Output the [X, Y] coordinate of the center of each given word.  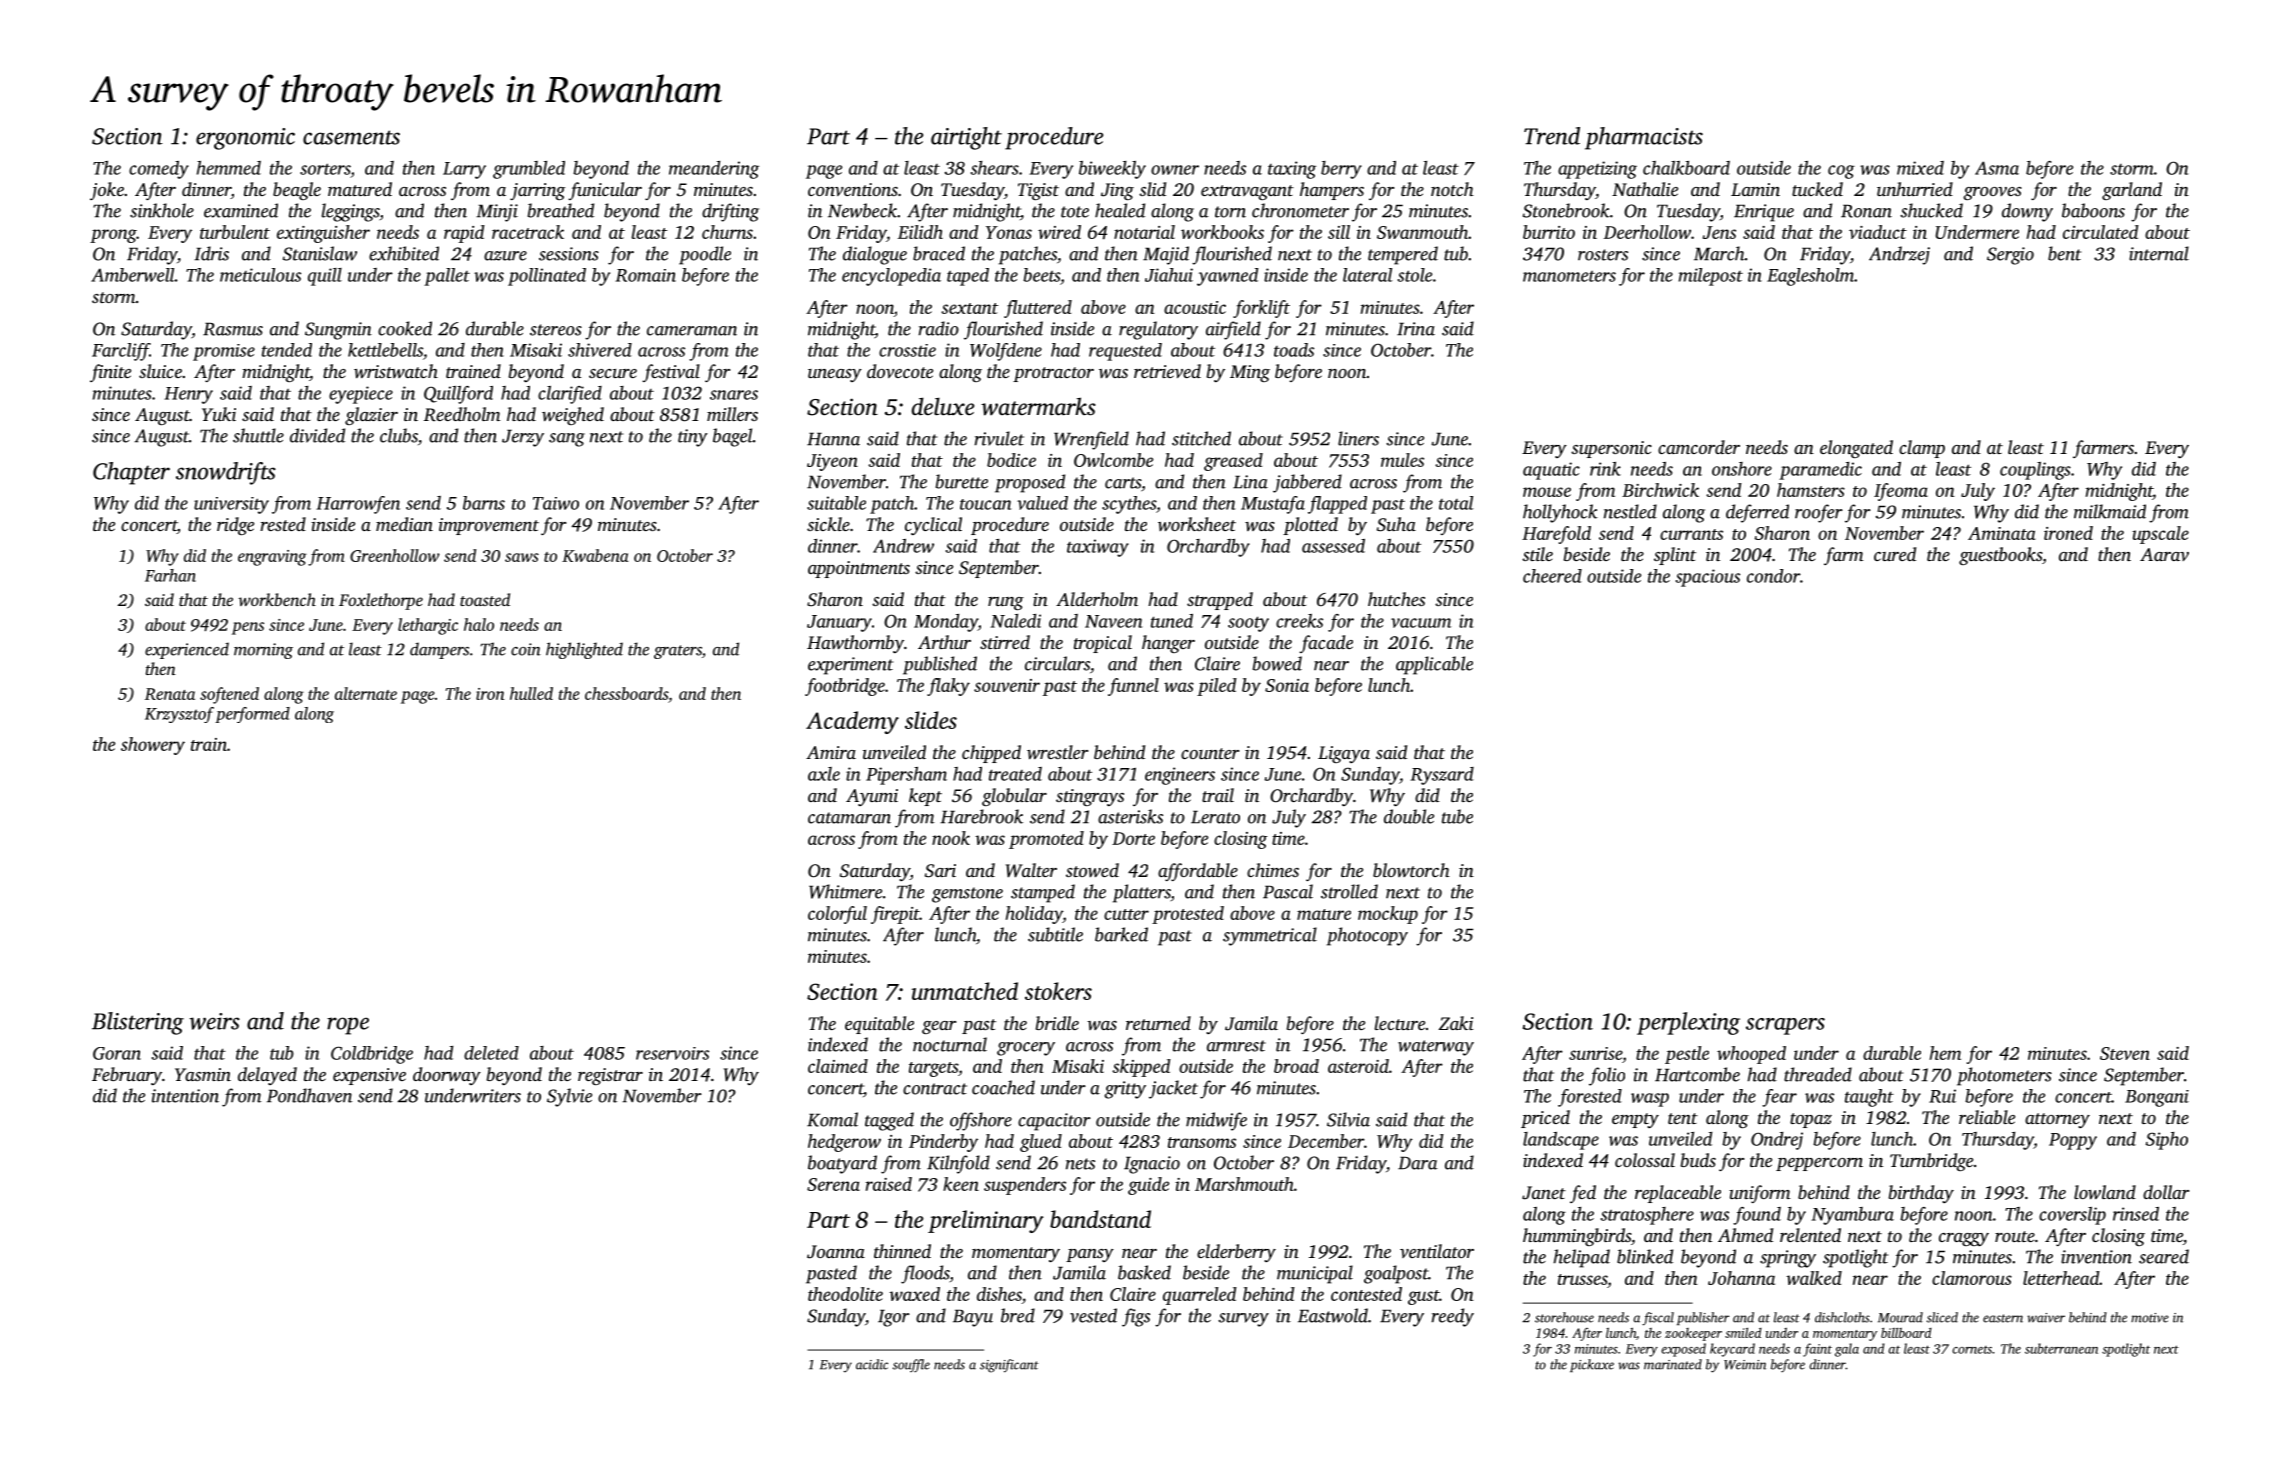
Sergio [2010, 256]
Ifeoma [1901, 492]
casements [351, 137]
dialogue [875, 255]
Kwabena [595, 555]
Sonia [1287, 685]
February [127, 1076]
